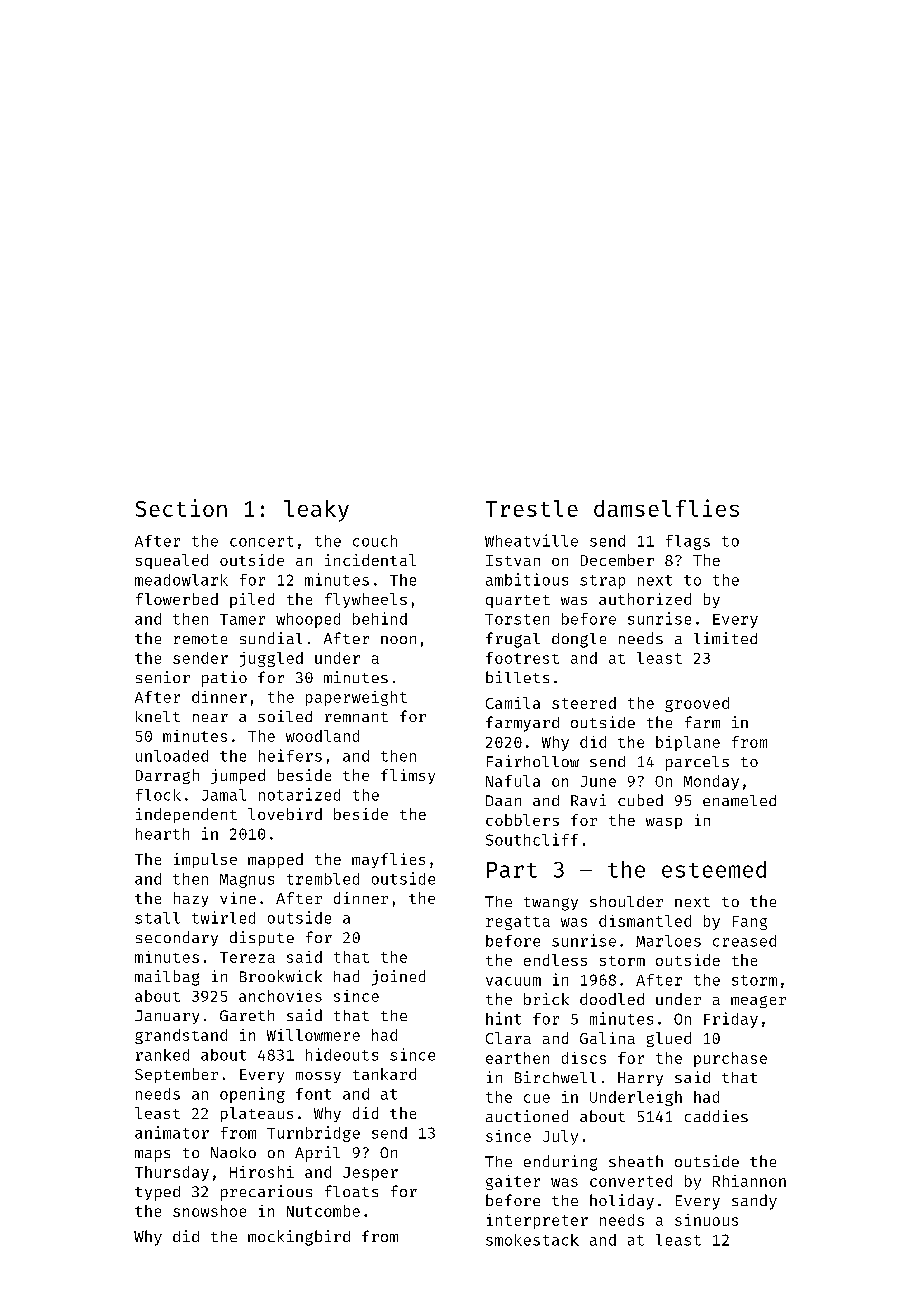  What do you see at coordinates (513, 703) in the document?
I see `Camila` at bounding box center [513, 703].
